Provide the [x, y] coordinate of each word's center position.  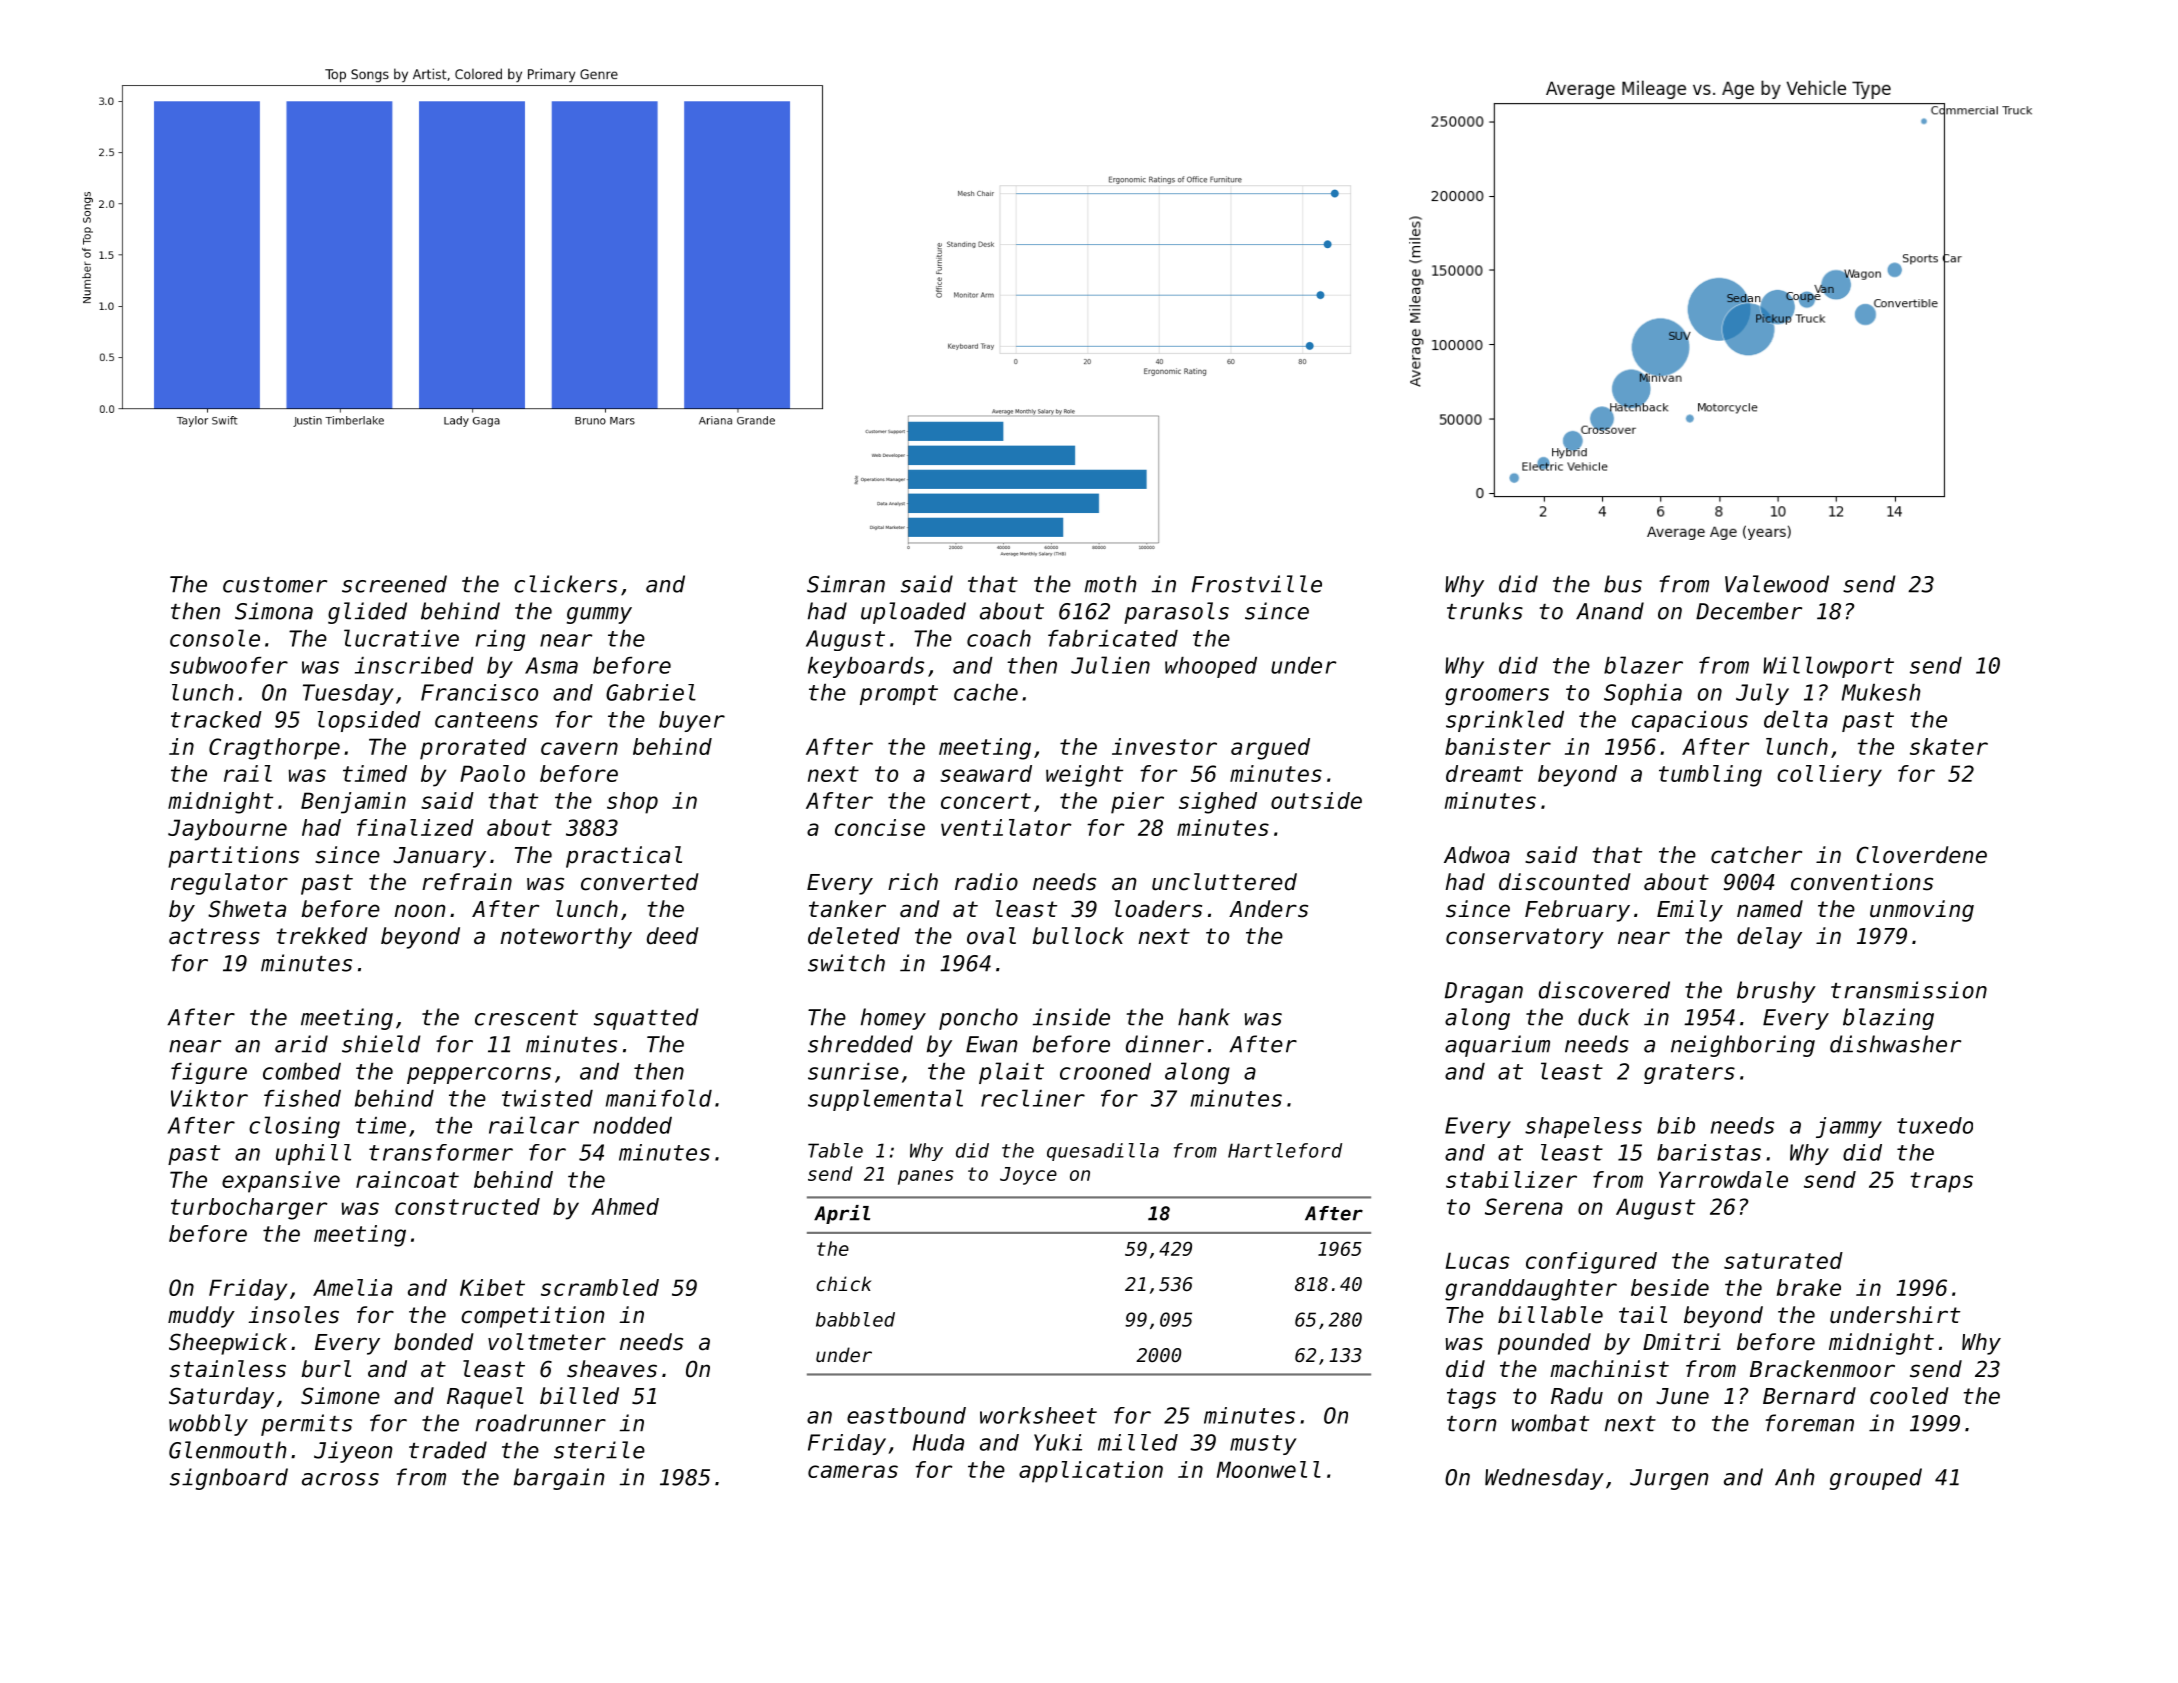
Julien [1110, 665]
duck [1604, 1017]
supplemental [885, 1100]
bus [1623, 584]
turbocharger [249, 1209]
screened [394, 584]
